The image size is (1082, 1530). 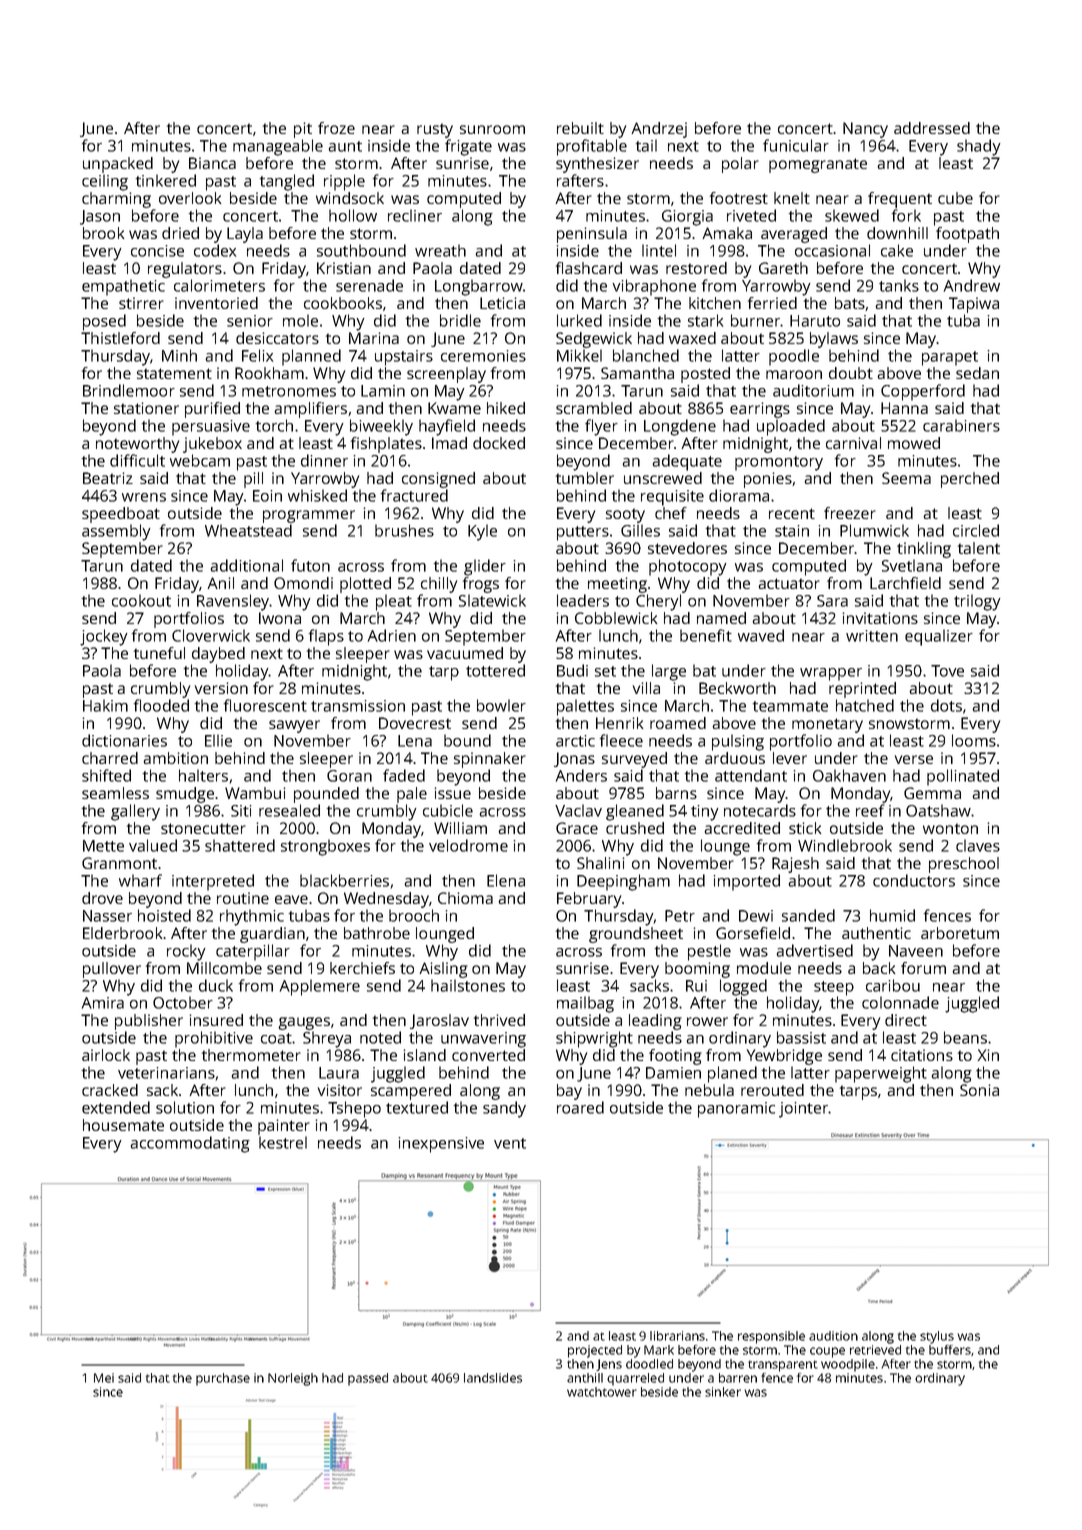 What do you see at coordinates (435, 130) in the screenshot?
I see `rusty` at bounding box center [435, 130].
